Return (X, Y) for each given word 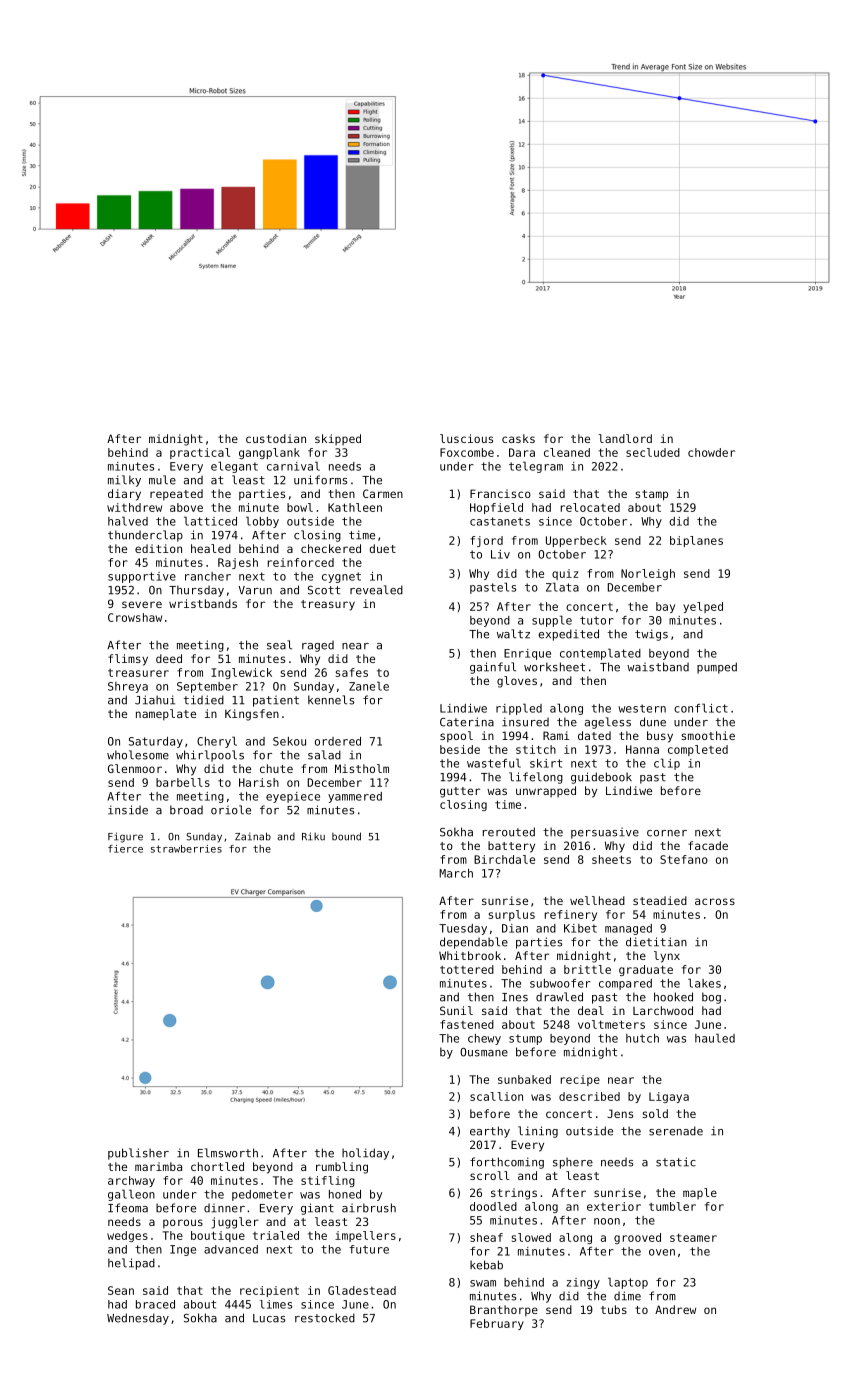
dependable (474, 943)
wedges (127, 1236)
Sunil (456, 1010)
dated (594, 735)
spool (456, 737)
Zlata (562, 587)
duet (382, 548)
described (589, 1096)
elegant (234, 467)
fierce (125, 849)
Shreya (128, 687)
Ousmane (484, 1052)
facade (708, 845)
